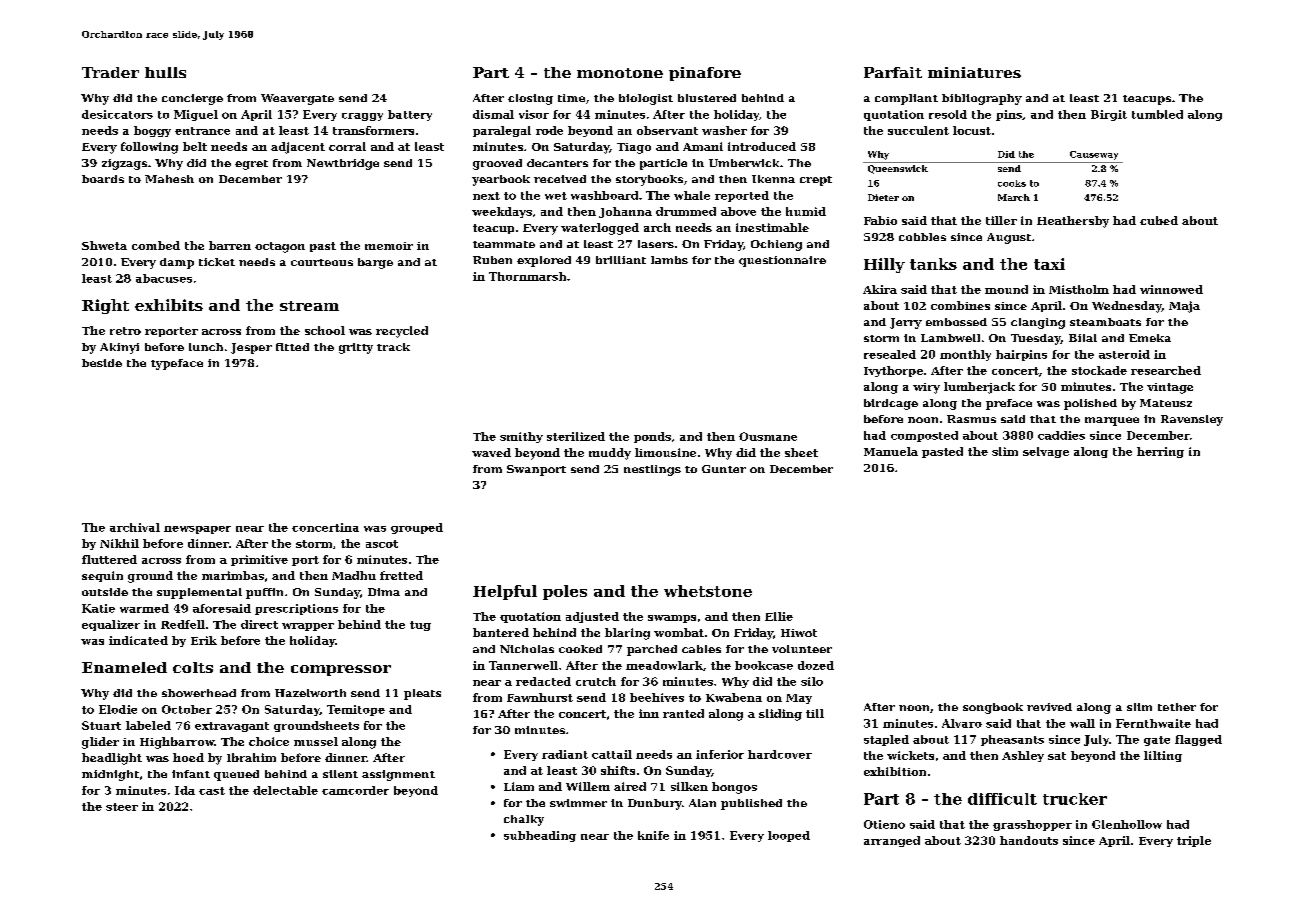 This screenshot has width=1308, height=924. Describe the element at coordinates (117, 114) in the screenshot. I see `desiccators` at that location.
